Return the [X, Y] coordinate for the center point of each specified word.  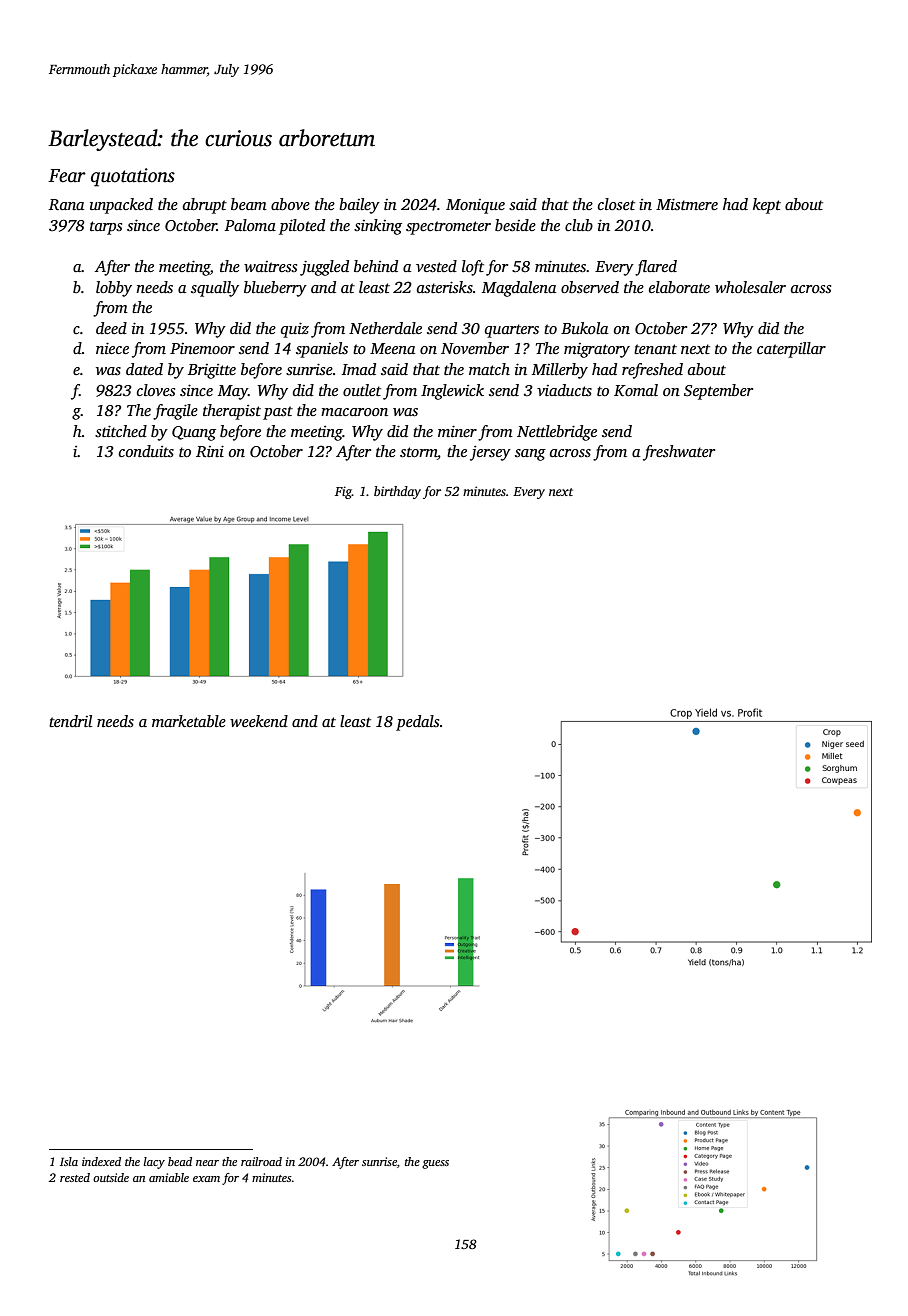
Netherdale [385, 328]
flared [656, 268]
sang [530, 455]
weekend [259, 721]
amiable [169, 1177]
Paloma [250, 225]
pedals [417, 723]
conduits [146, 451]
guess [435, 1164]
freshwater [679, 453]
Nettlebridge [557, 433]
